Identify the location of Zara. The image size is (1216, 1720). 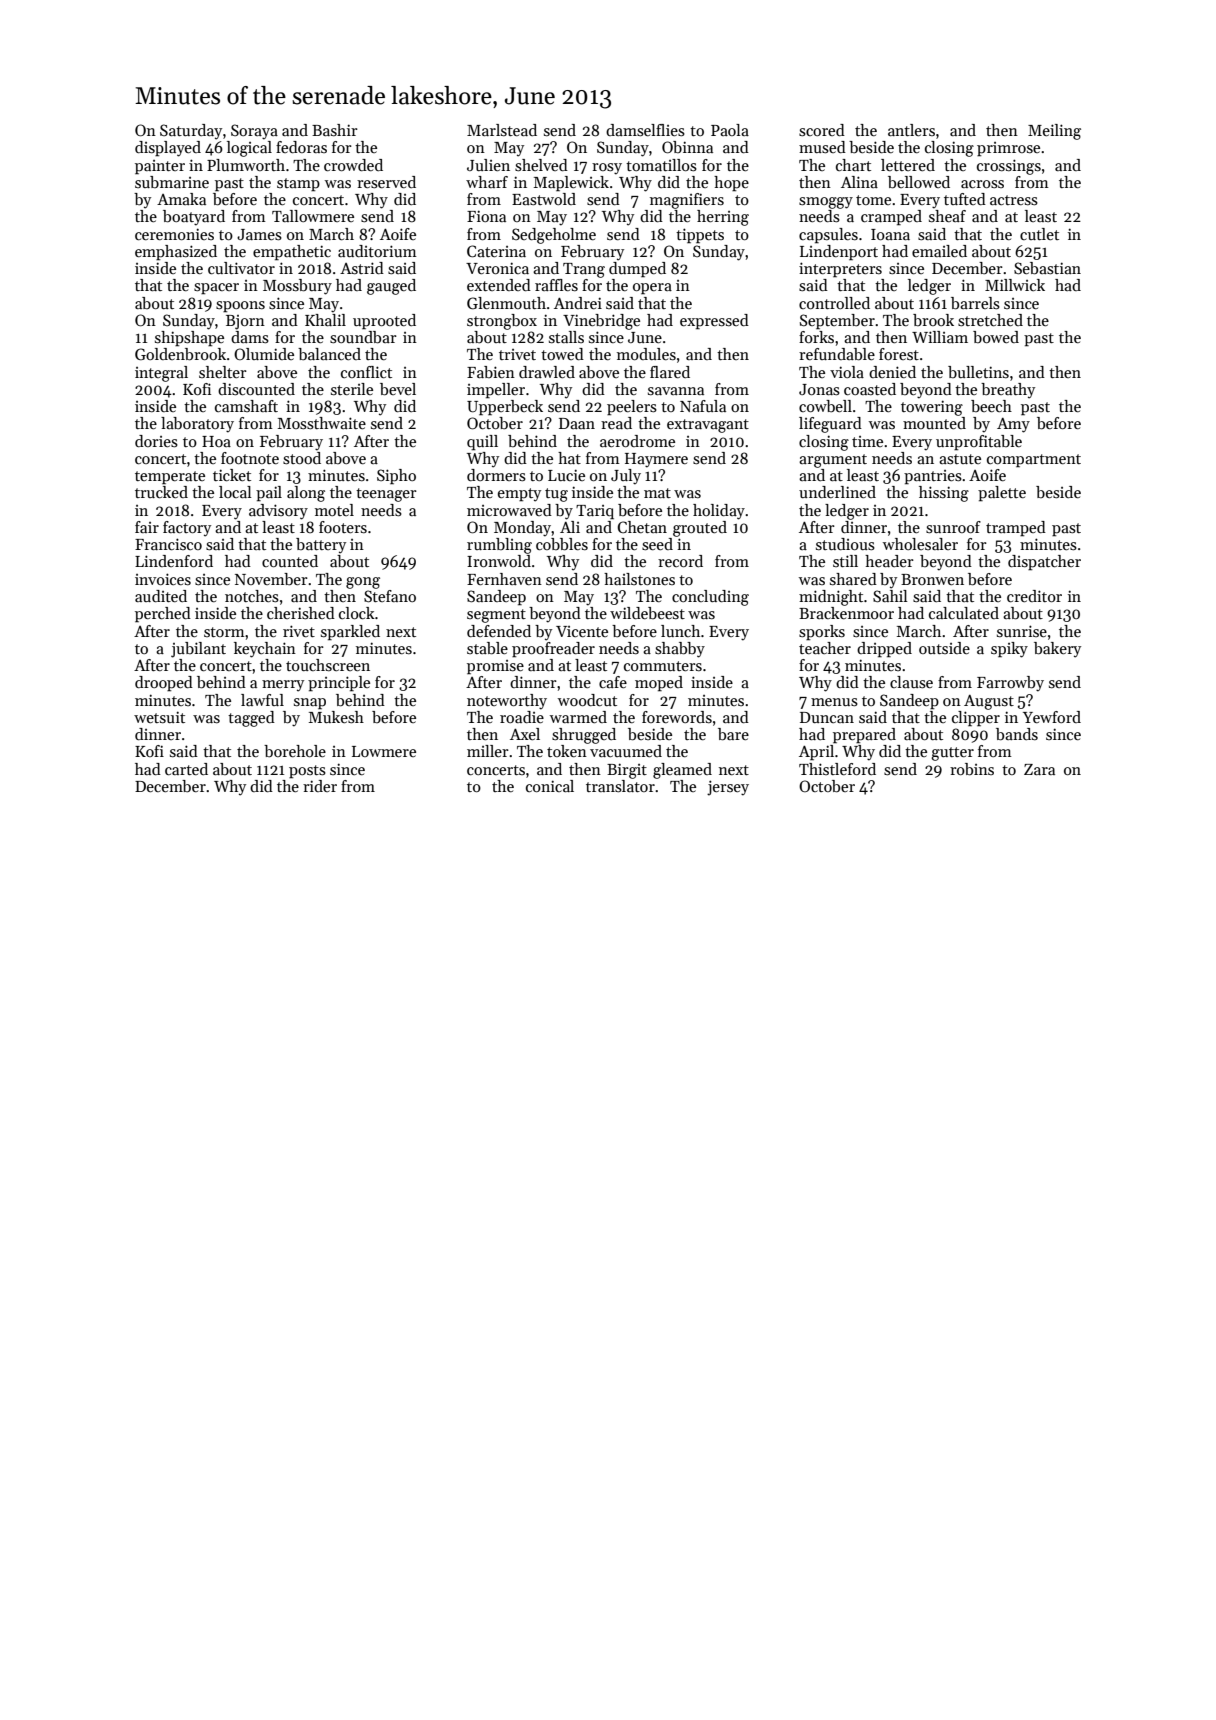
(1039, 769).
